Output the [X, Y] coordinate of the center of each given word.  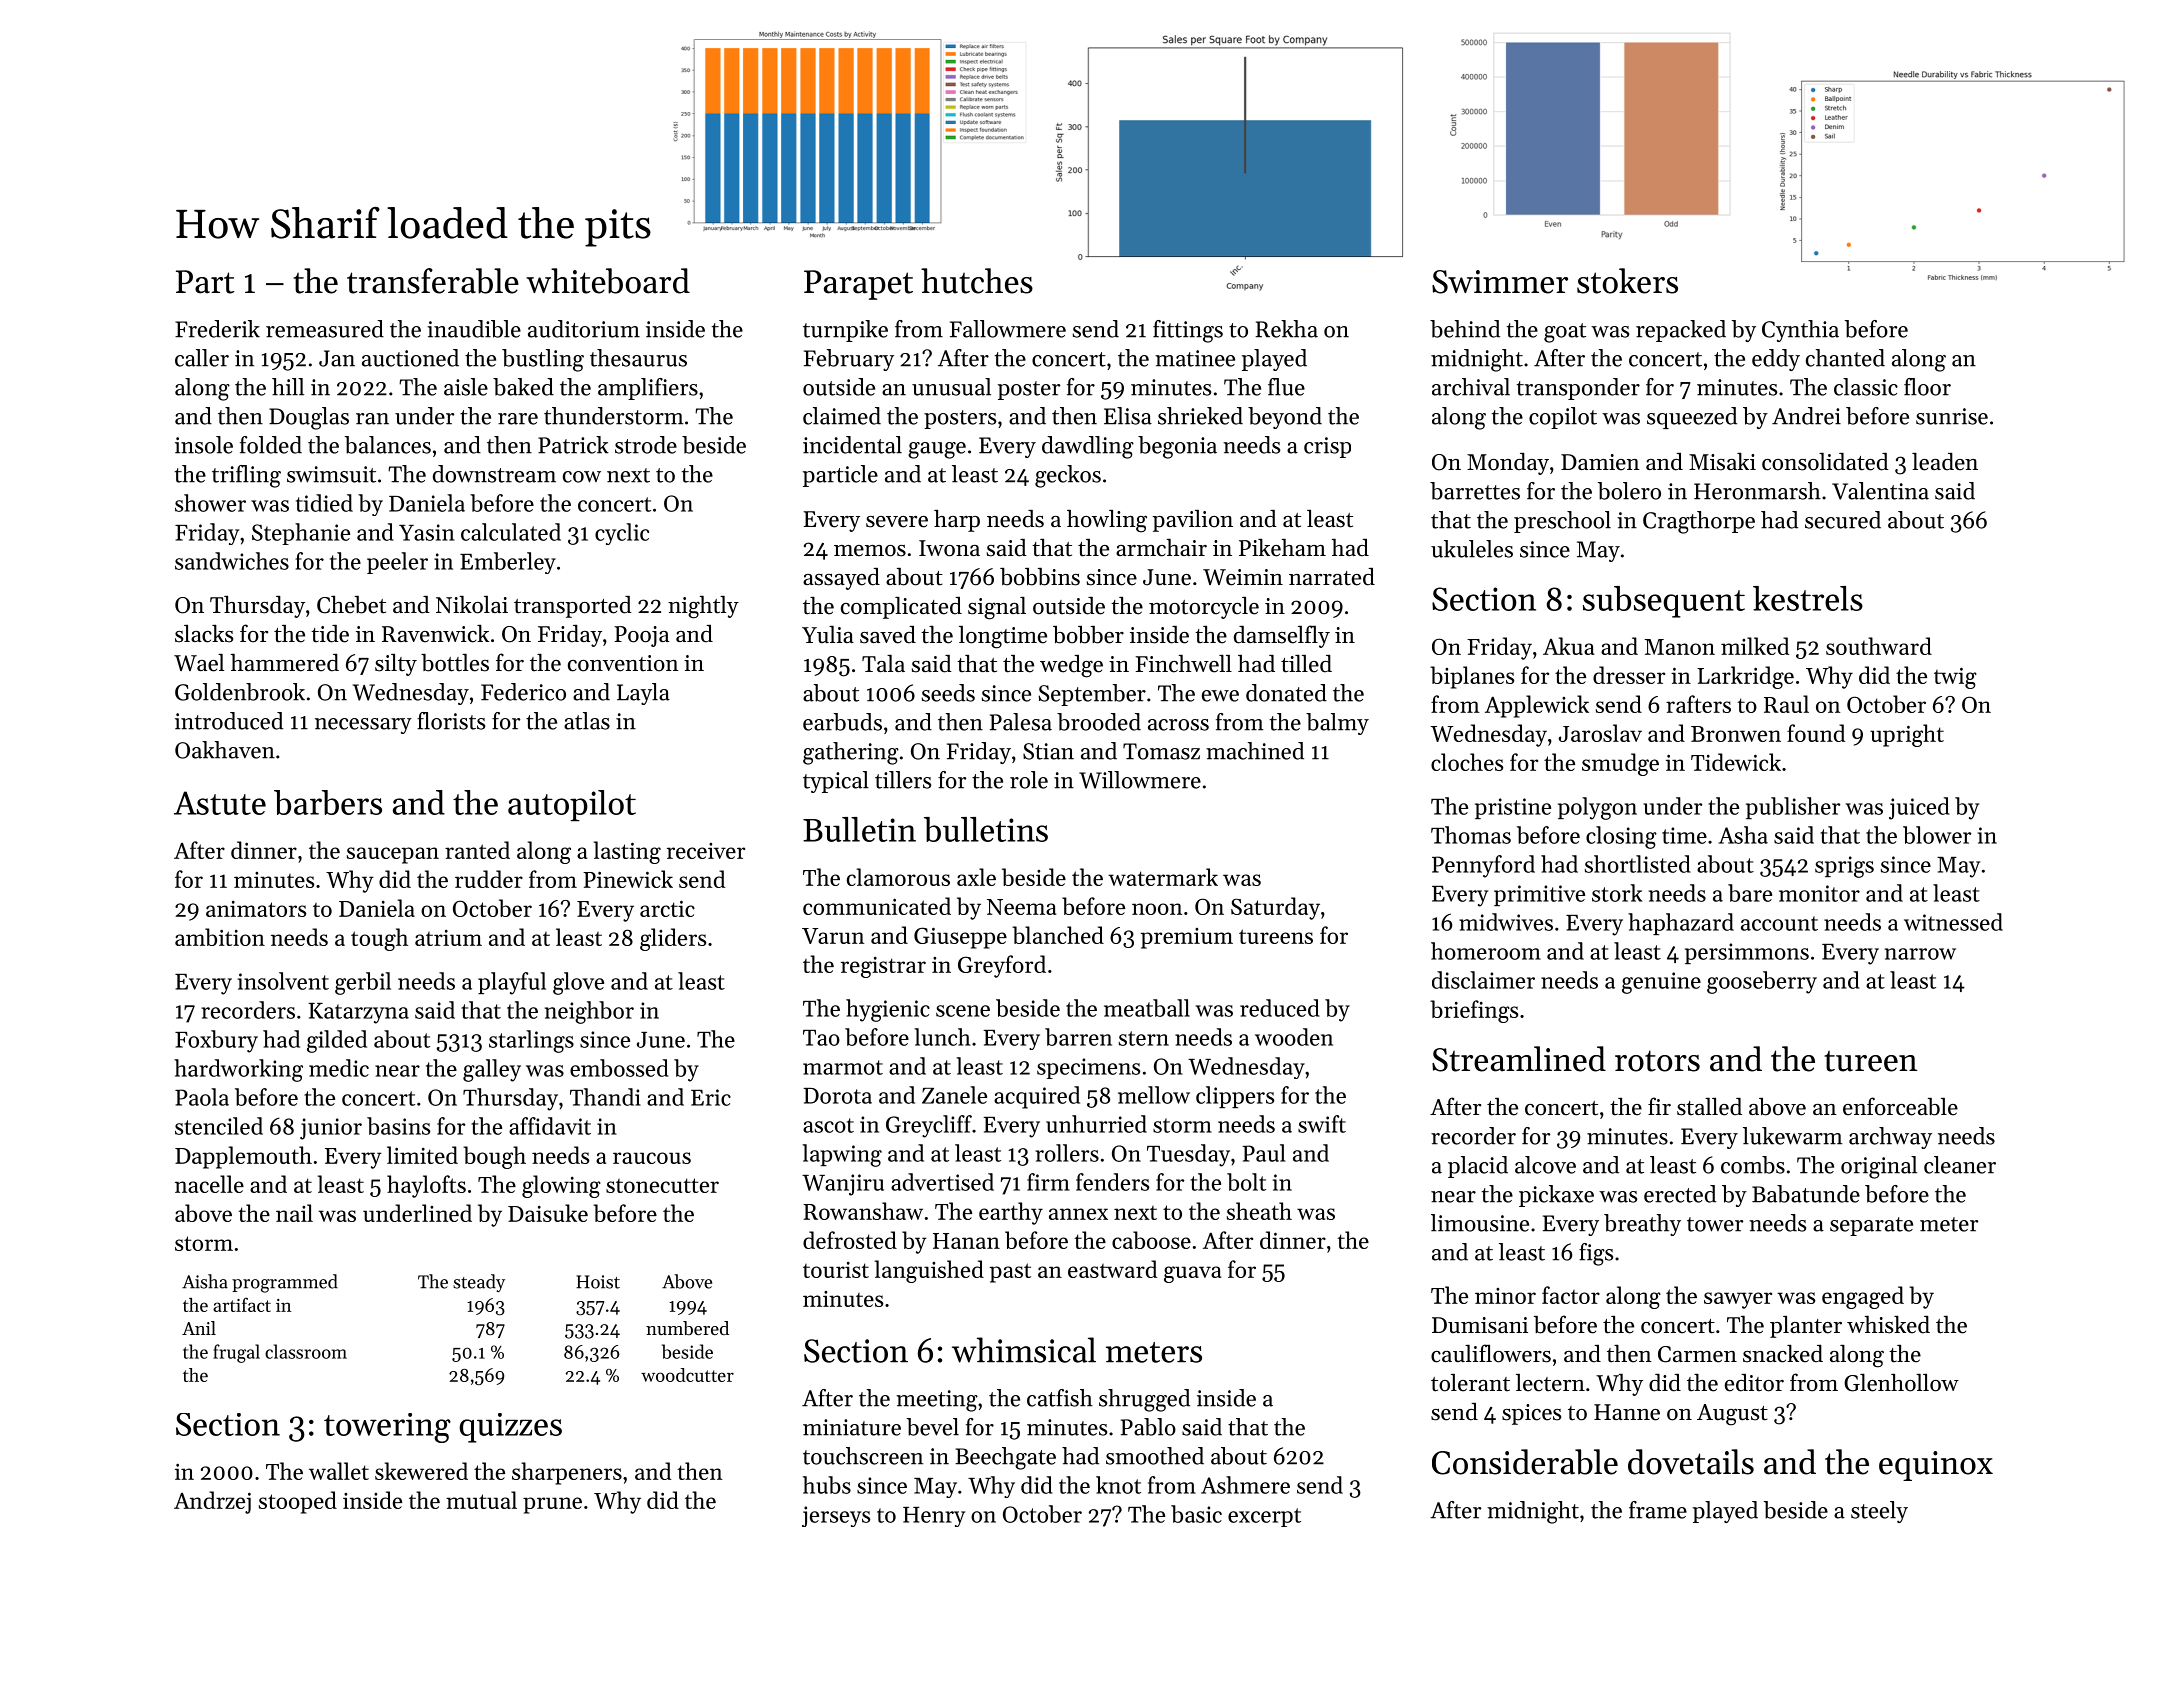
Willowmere [1140, 780]
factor [1571, 1295]
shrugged [1144, 1400]
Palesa [1021, 722]
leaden [1945, 461]
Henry [934, 1517]
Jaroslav [1600, 733]
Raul [1786, 704]
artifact [242, 1304]
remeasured [325, 329]
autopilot [572, 806]
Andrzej [212, 1502]
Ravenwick [435, 633]
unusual [951, 387]
